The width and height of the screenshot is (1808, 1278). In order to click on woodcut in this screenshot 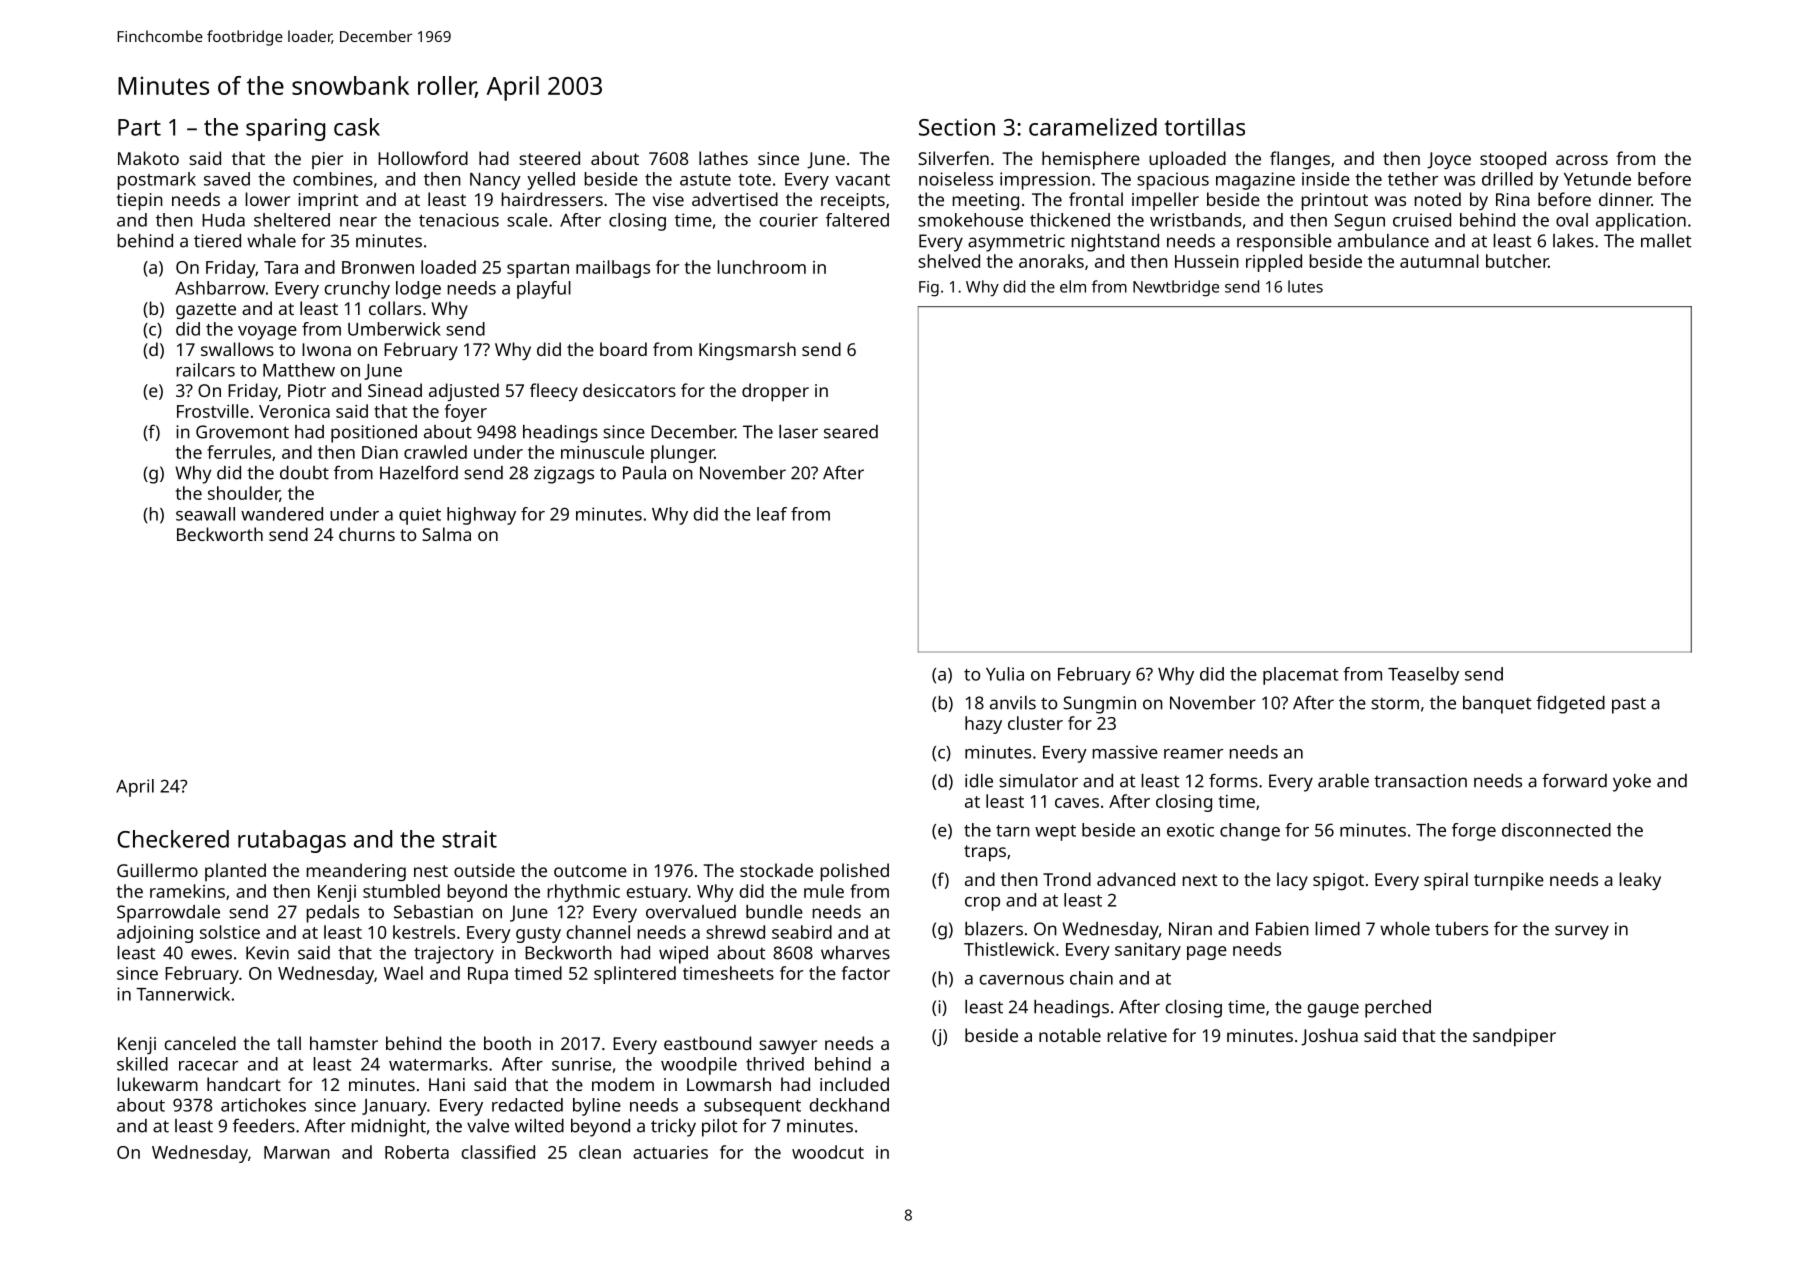, I will do `click(828, 1152)`.
